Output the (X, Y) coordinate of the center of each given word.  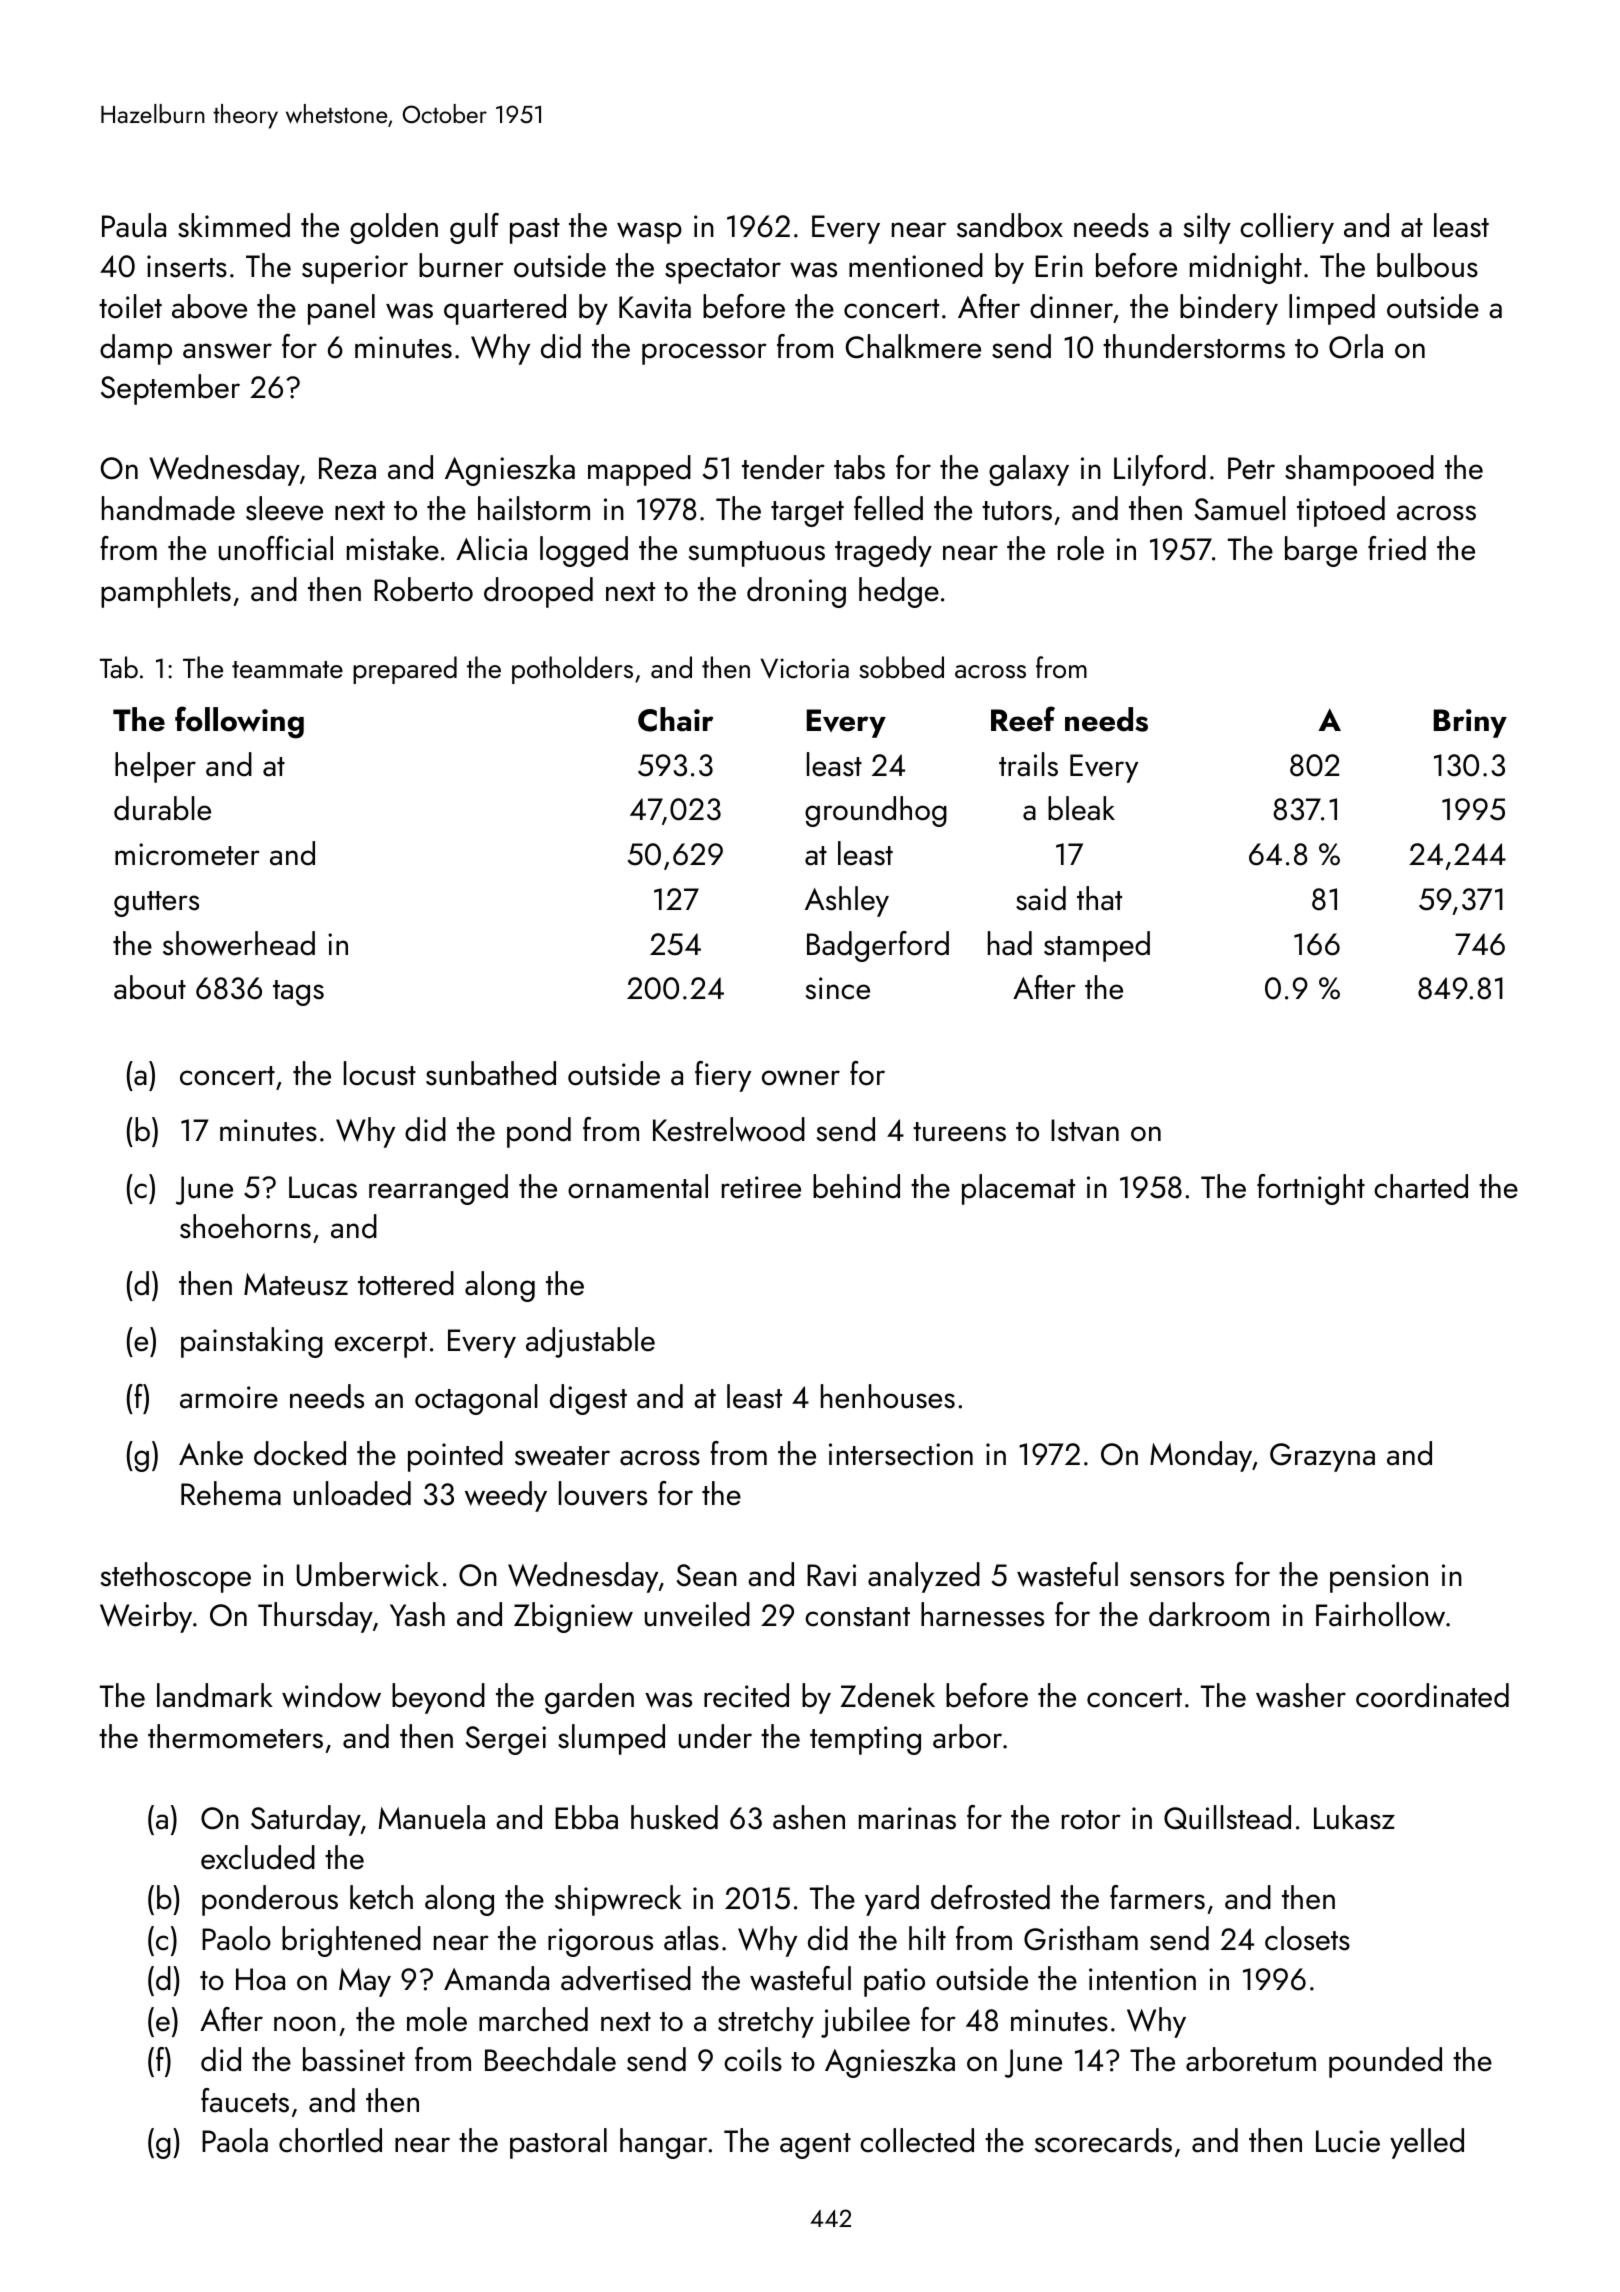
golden (394, 228)
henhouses (888, 1396)
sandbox (1010, 225)
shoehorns (245, 1226)
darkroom (1209, 1614)
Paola (235, 2140)
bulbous (1427, 265)
